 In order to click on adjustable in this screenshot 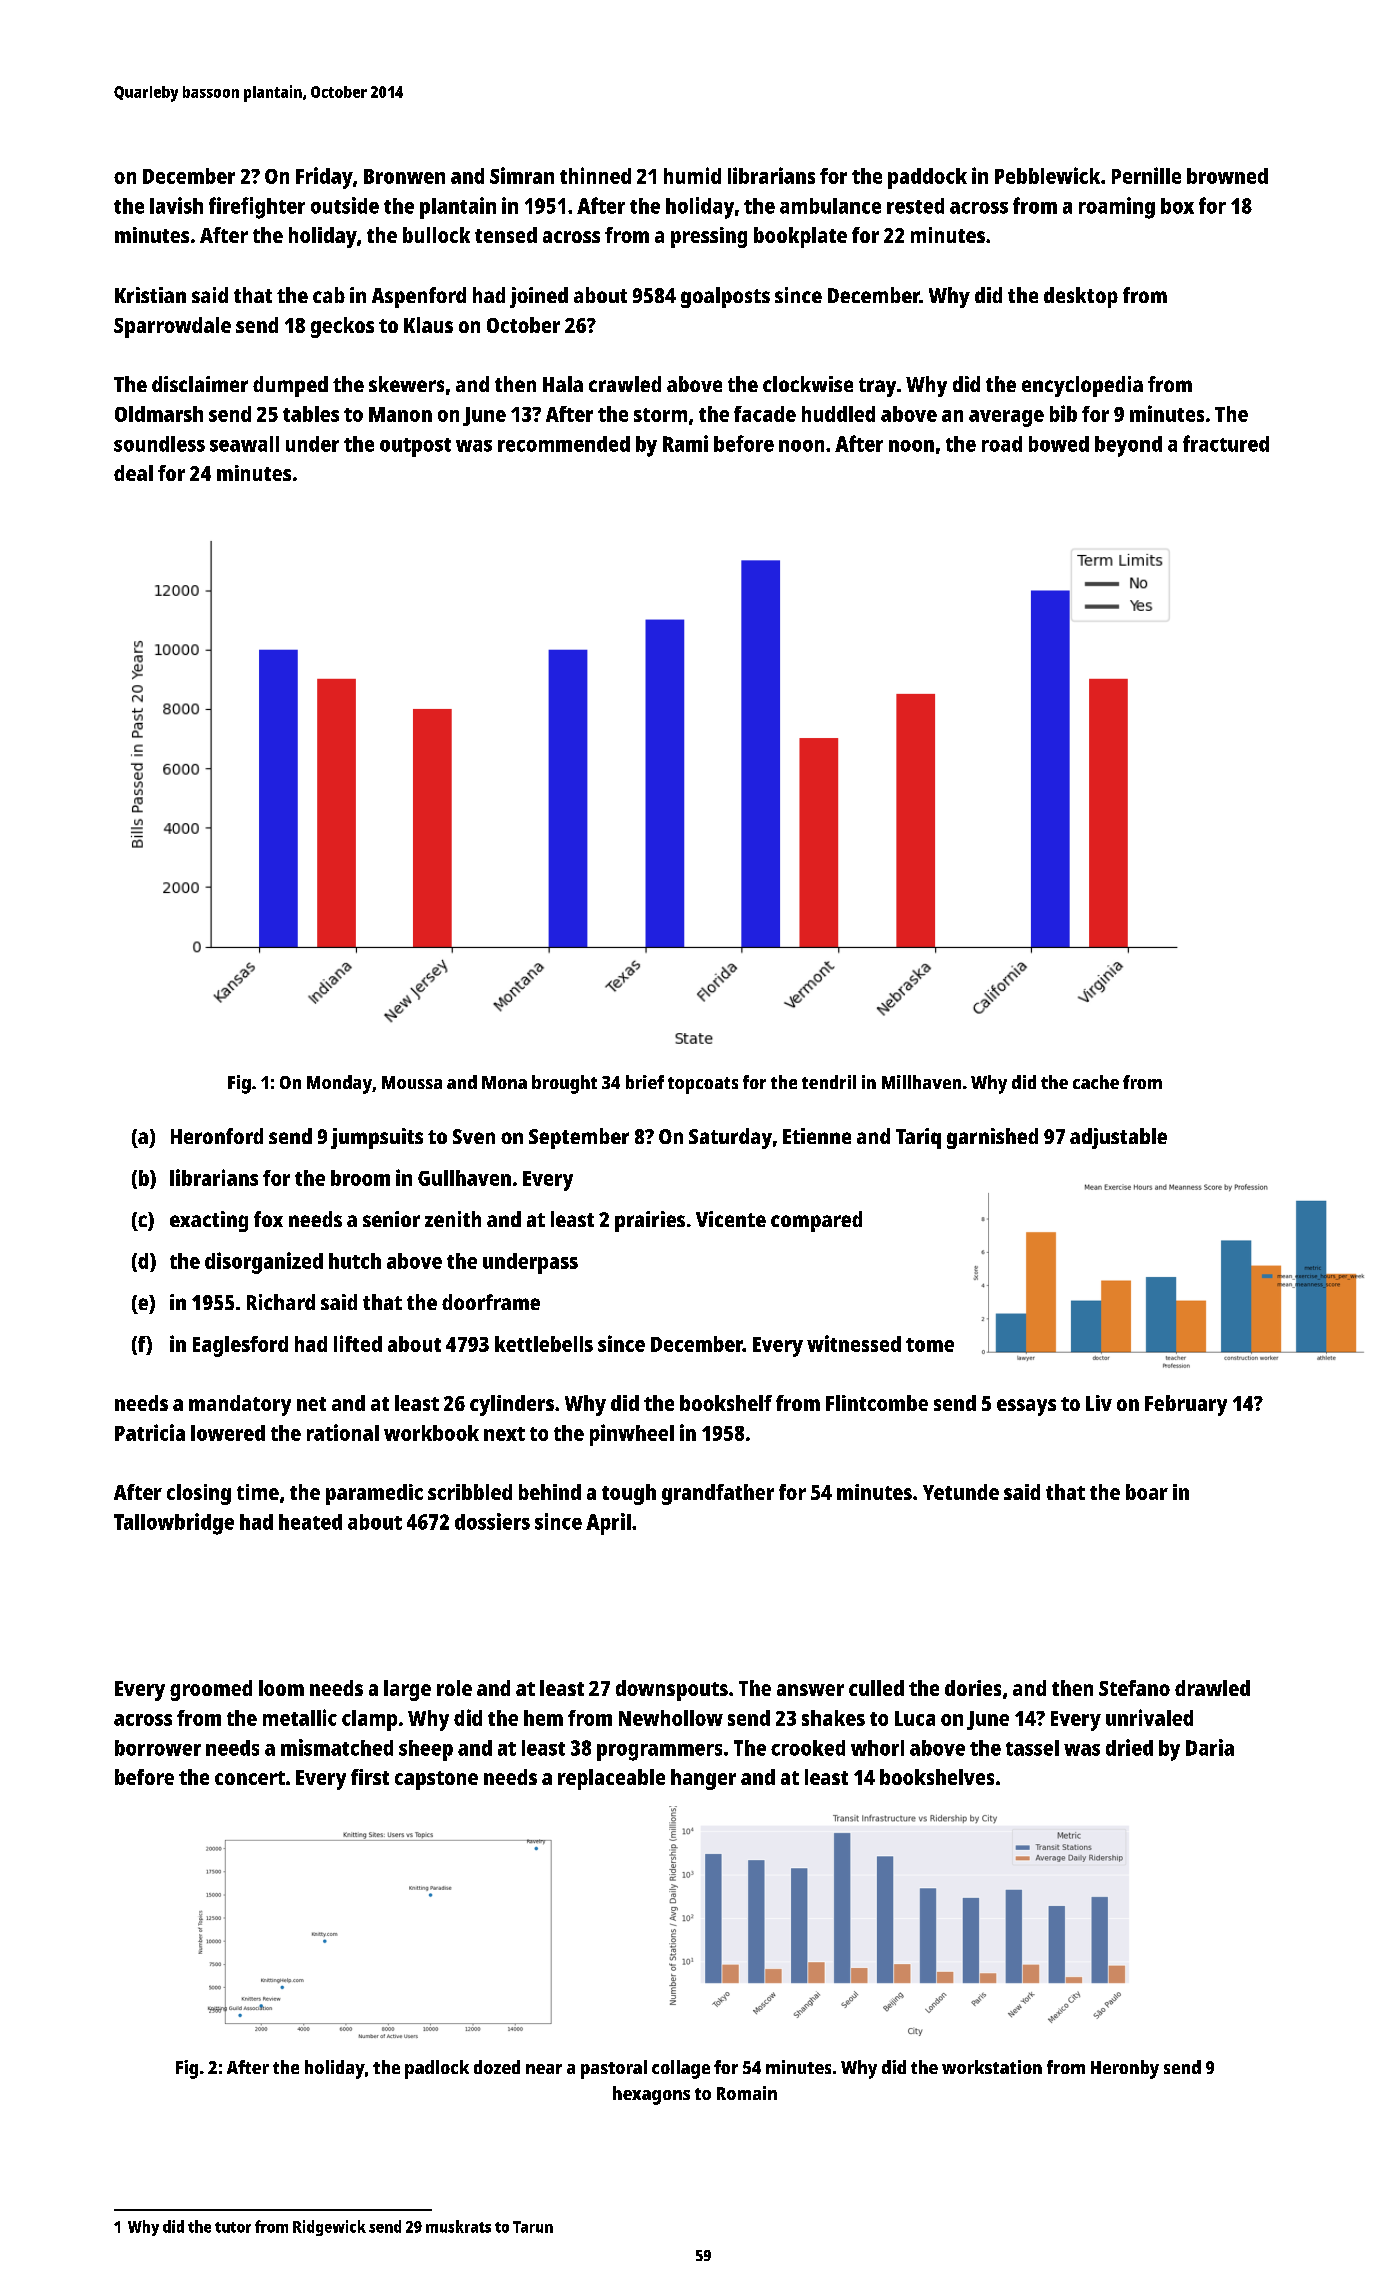, I will do `click(1118, 1138)`.
